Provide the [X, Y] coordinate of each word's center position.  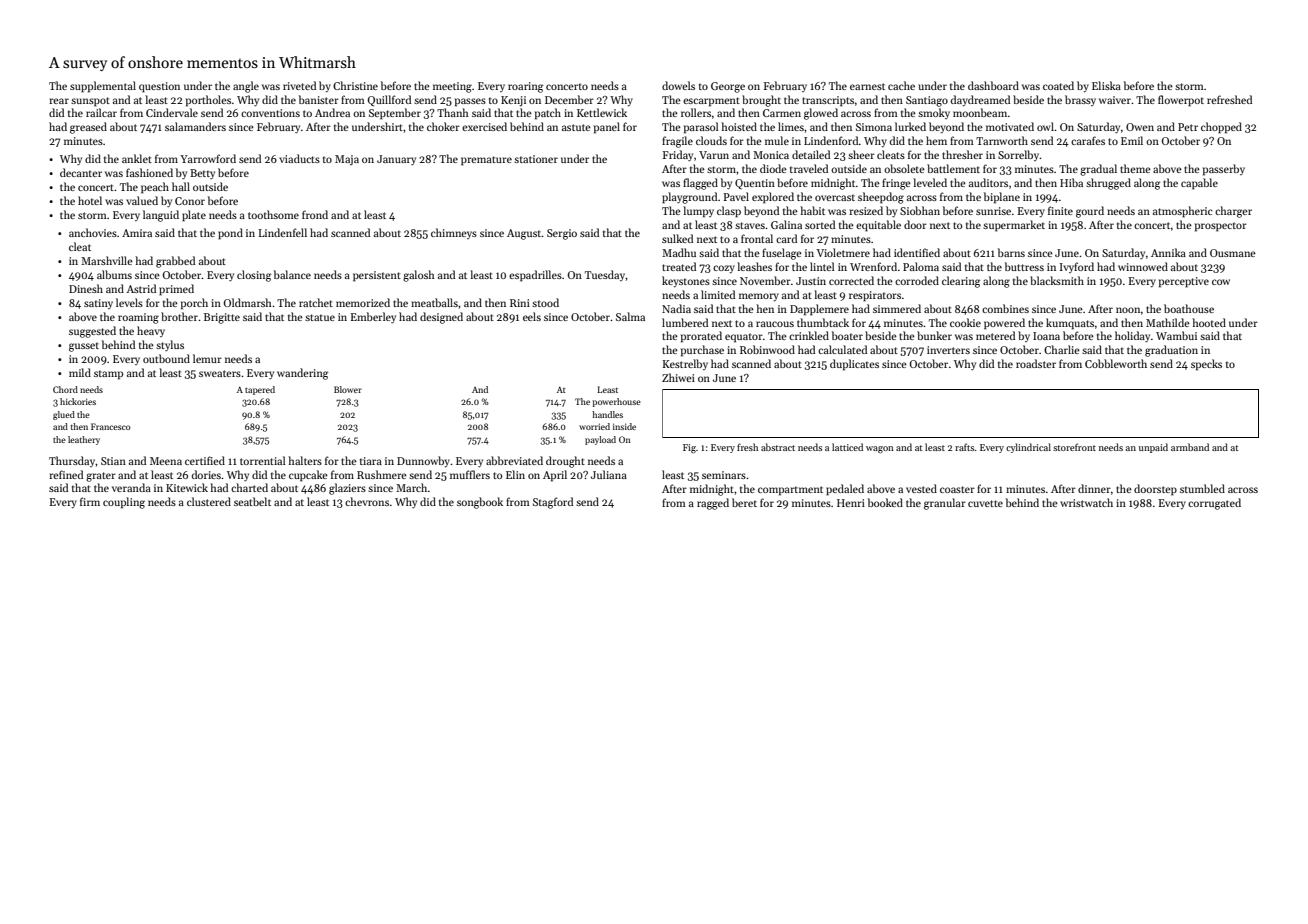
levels [129, 302]
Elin [515, 474]
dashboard [993, 85]
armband [1190, 447]
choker [443, 126]
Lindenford [831, 140]
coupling [124, 503]
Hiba [1071, 182]
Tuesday [605, 275]
